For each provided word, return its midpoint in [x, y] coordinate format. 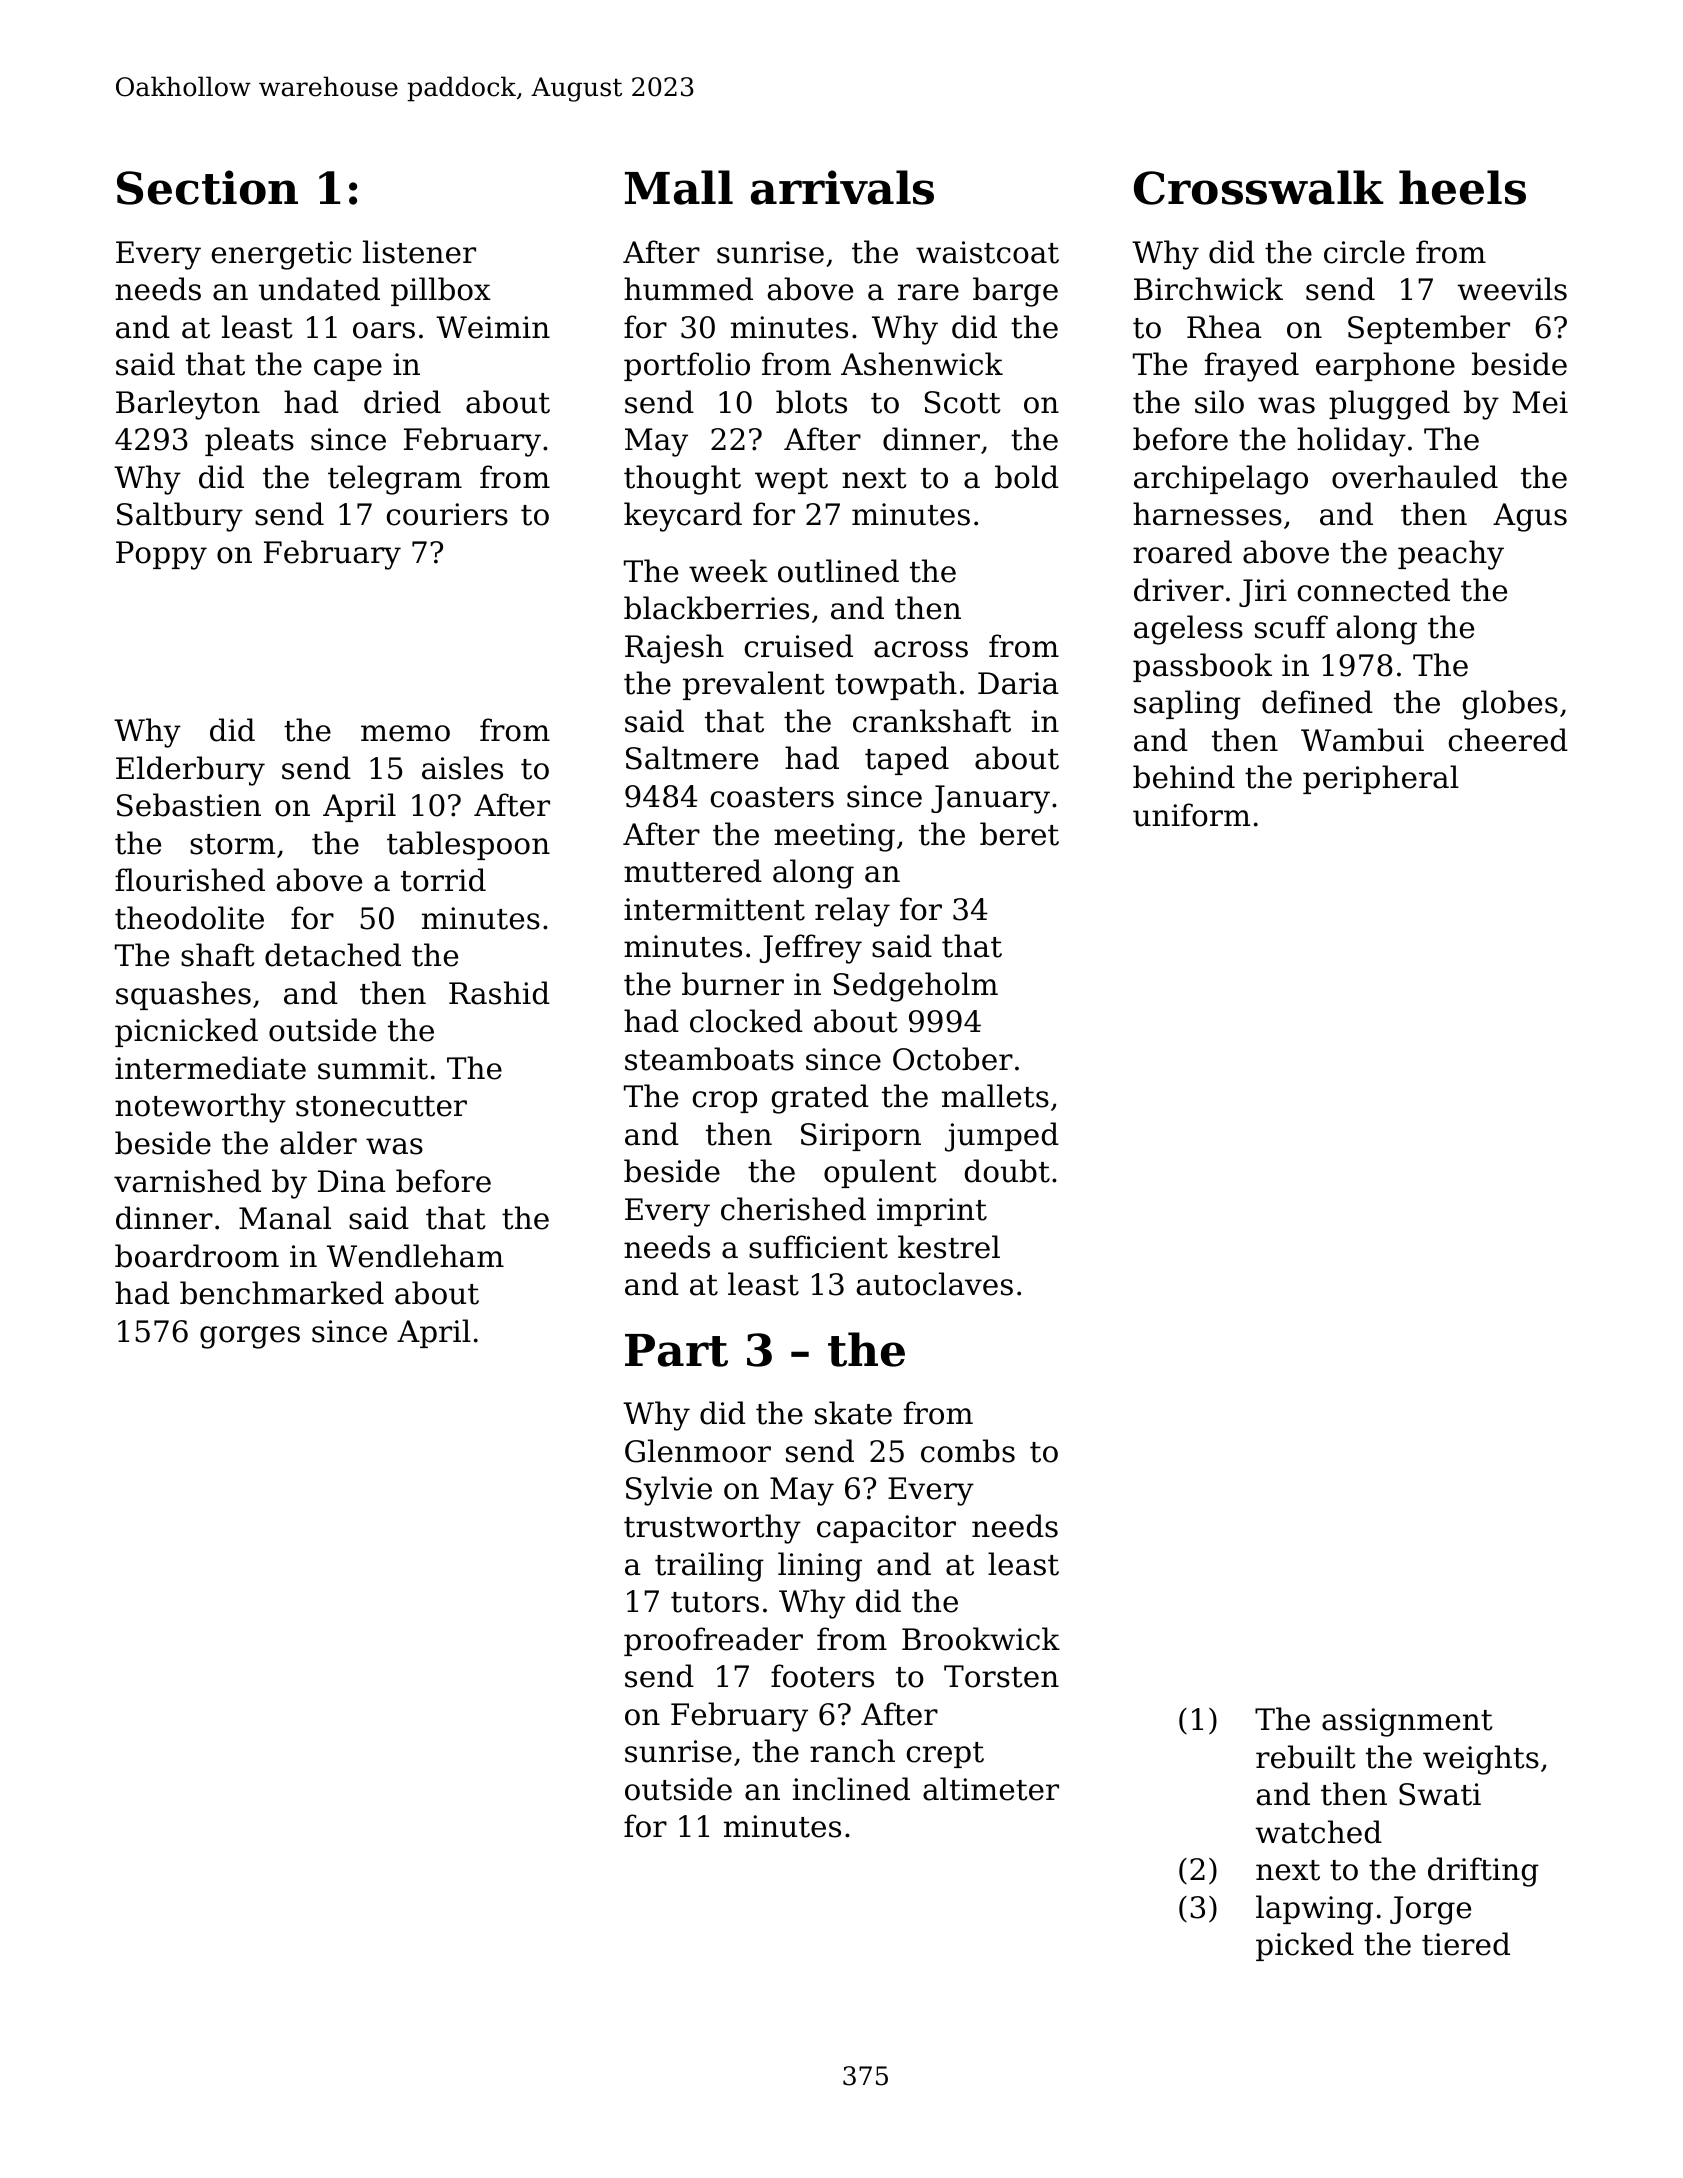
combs [968, 1451]
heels [1462, 187]
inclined [851, 1789]
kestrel [949, 1247]
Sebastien [189, 805]
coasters [772, 797]
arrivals [842, 187]
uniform [1191, 815]
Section [207, 187]
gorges [250, 1337]
